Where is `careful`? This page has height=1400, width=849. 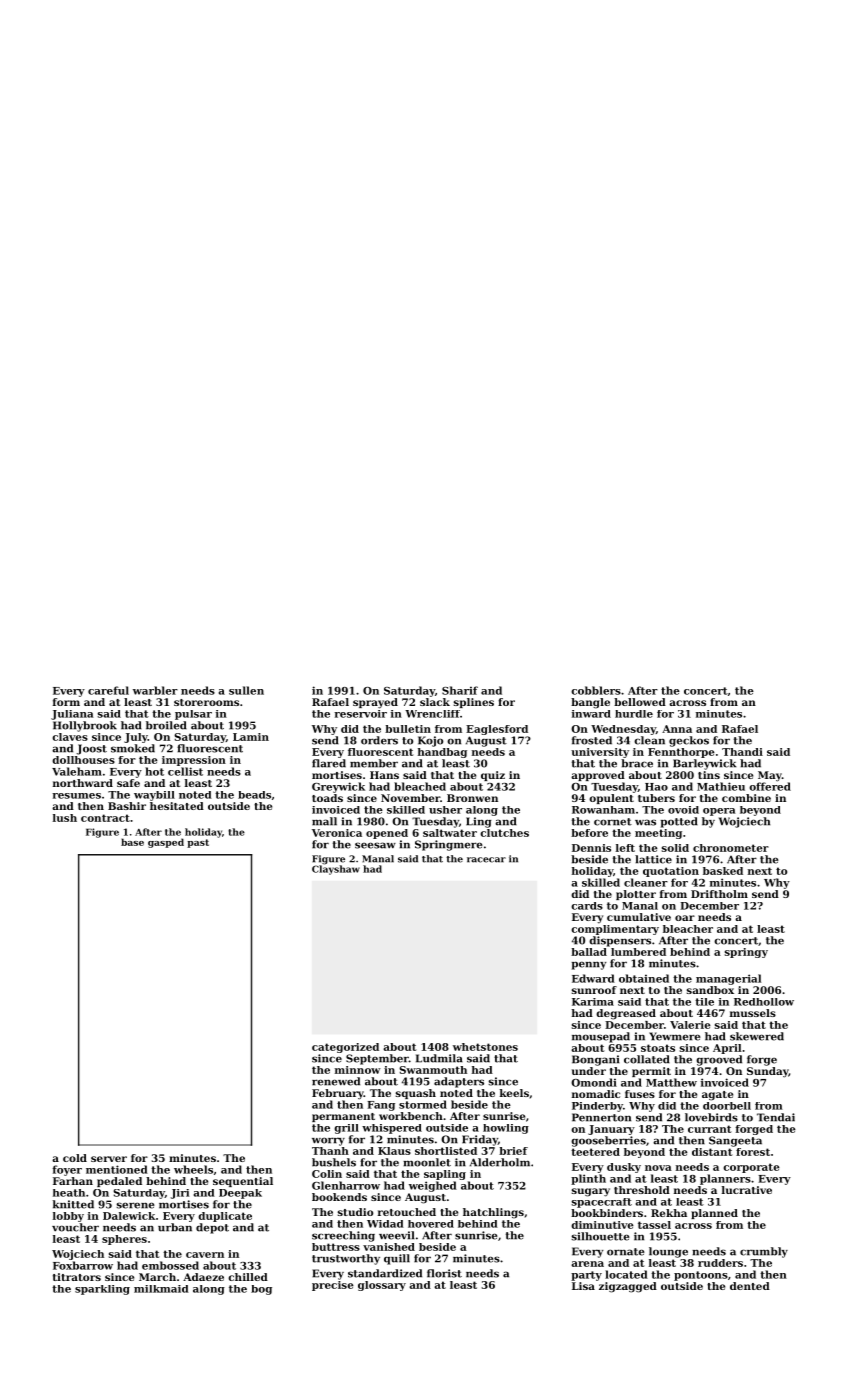
careful is located at coordinates (108, 690).
